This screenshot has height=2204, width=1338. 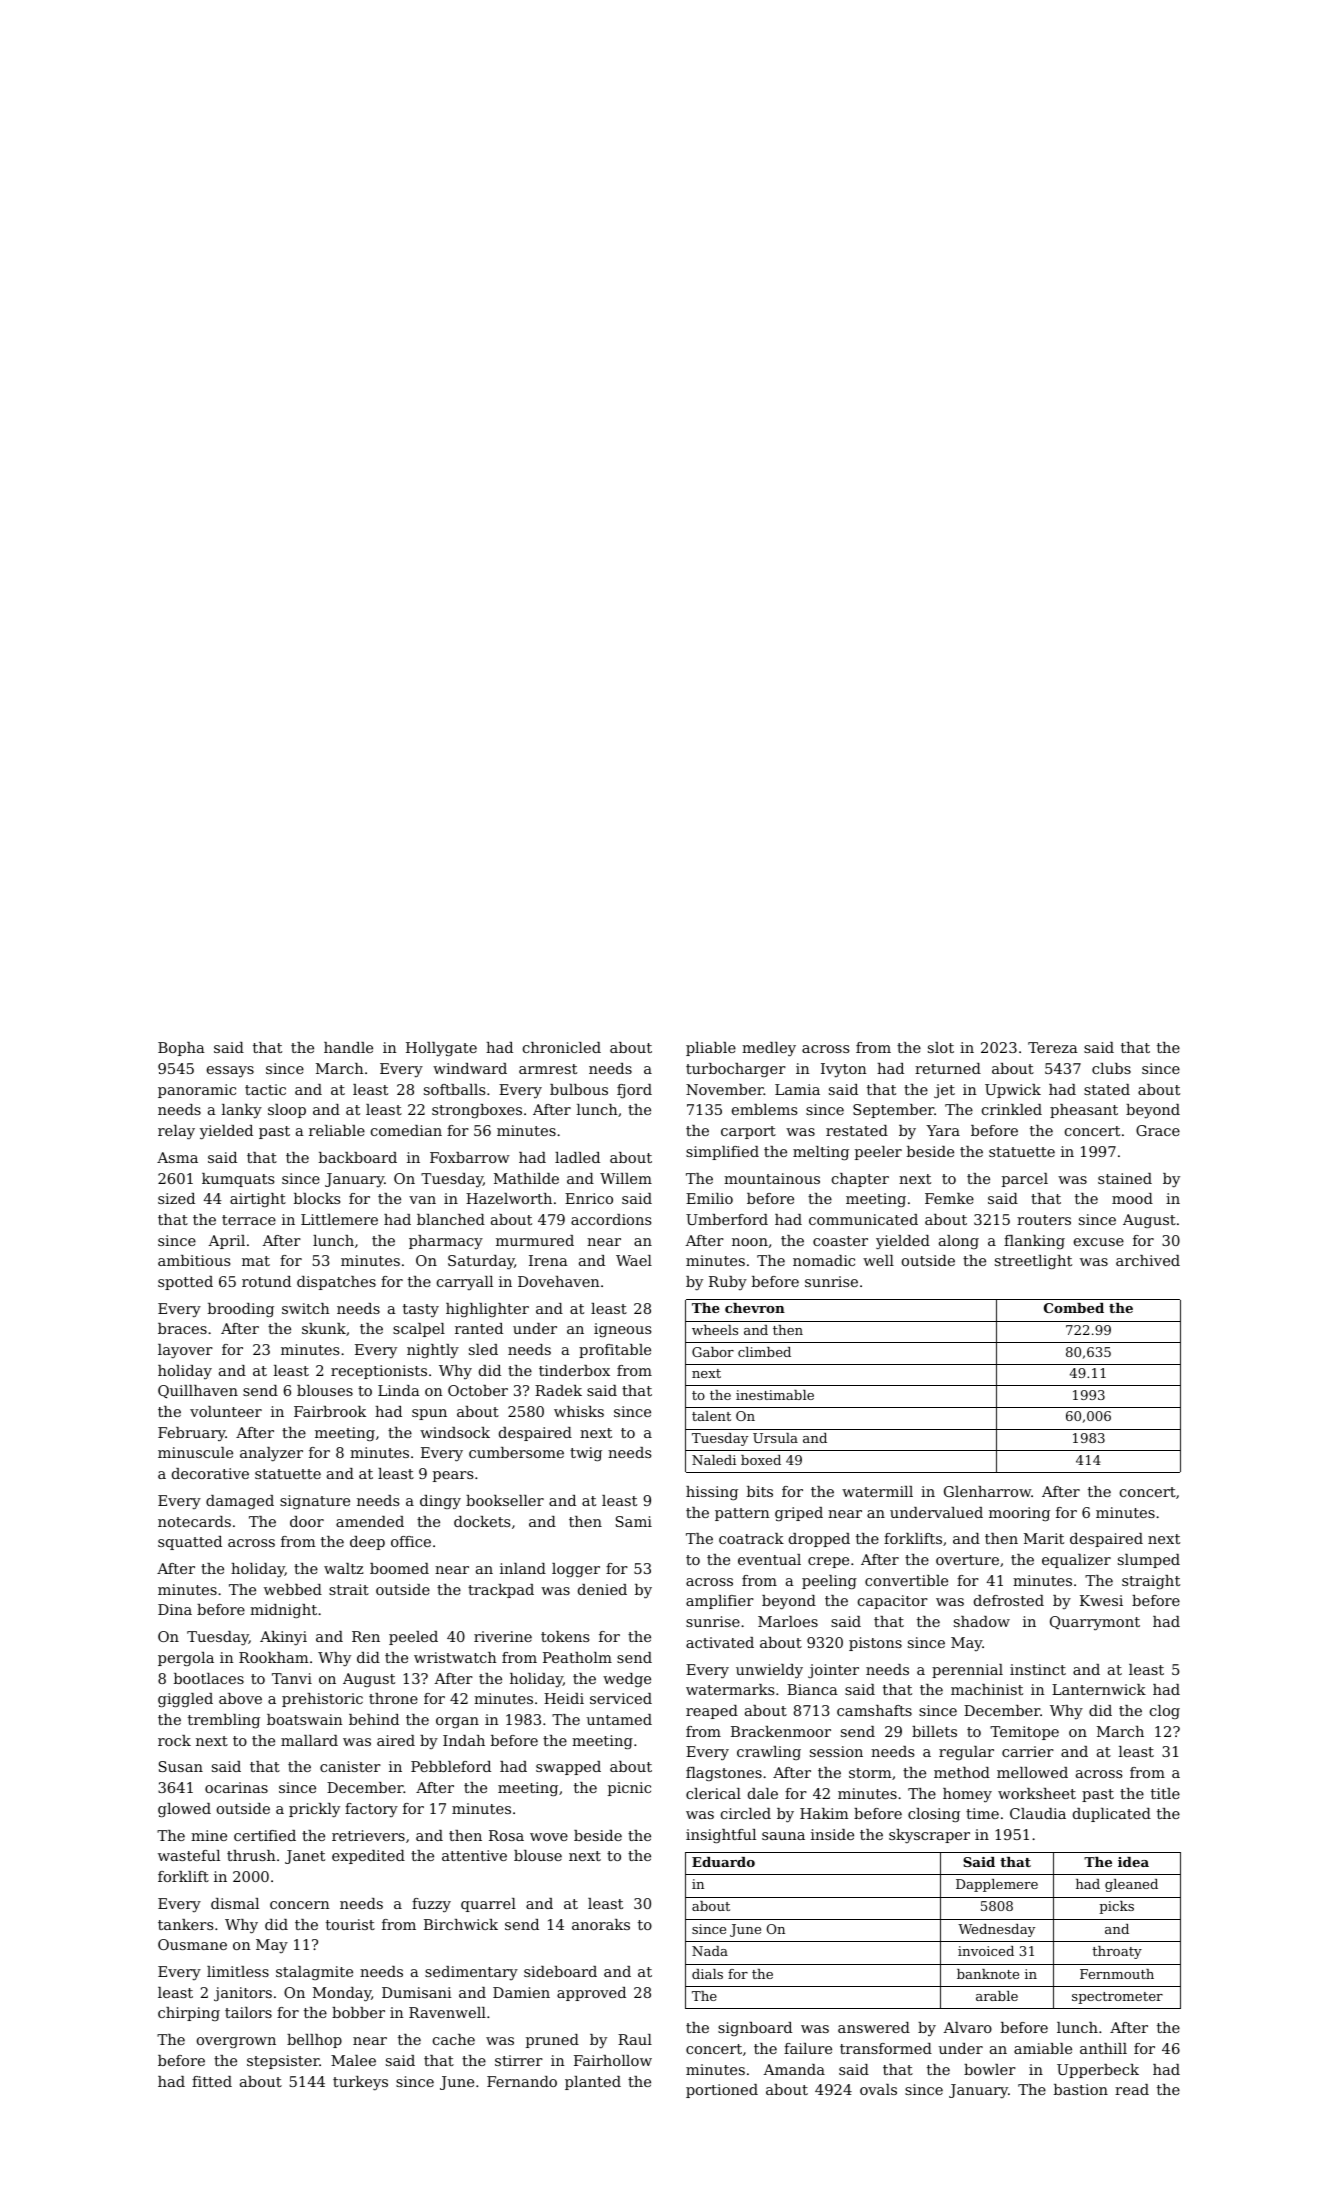 I want to click on along, so click(x=959, y=1242).
